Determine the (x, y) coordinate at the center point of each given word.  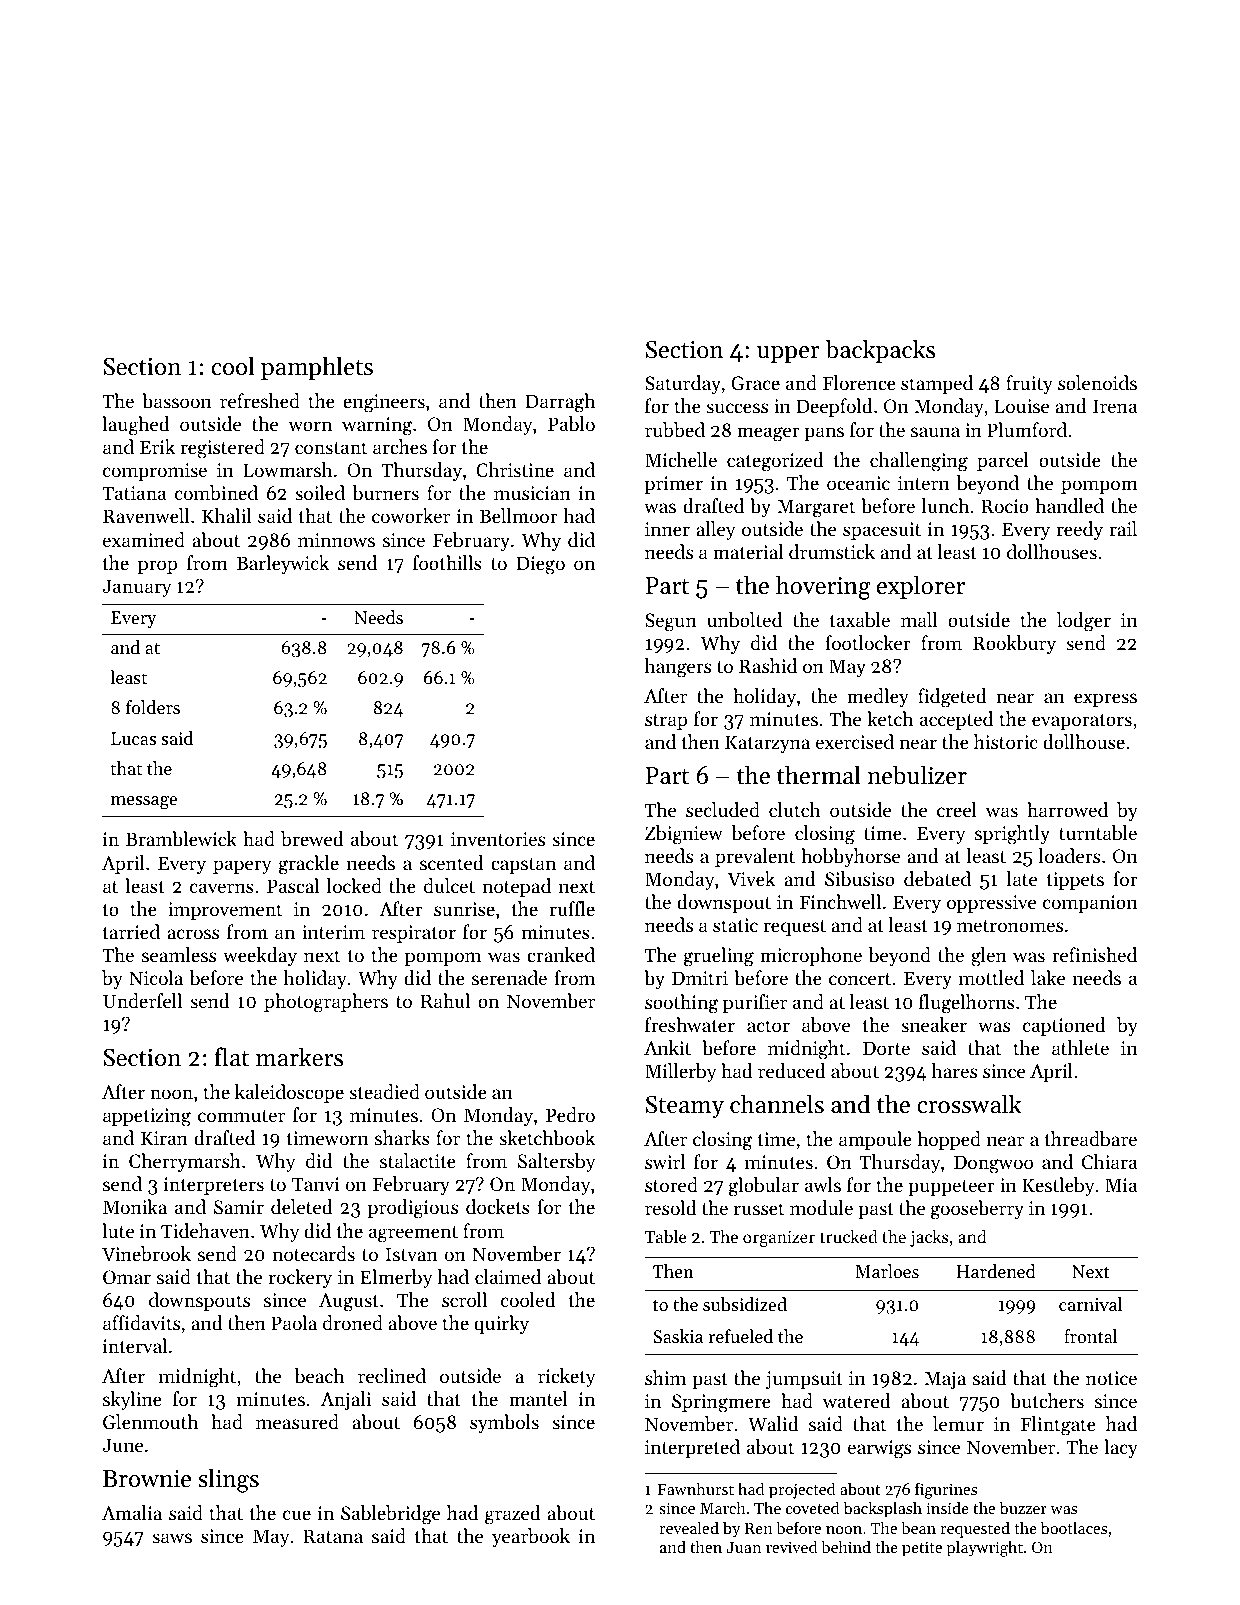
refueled (740, 1336)
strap (666, 722)
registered (223, 449)
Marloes (887, 1271)
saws (172, 1538)
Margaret (816, 508)
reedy (1080, 530)
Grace (755, 383)
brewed (312, 839)
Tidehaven (205, 1230)
